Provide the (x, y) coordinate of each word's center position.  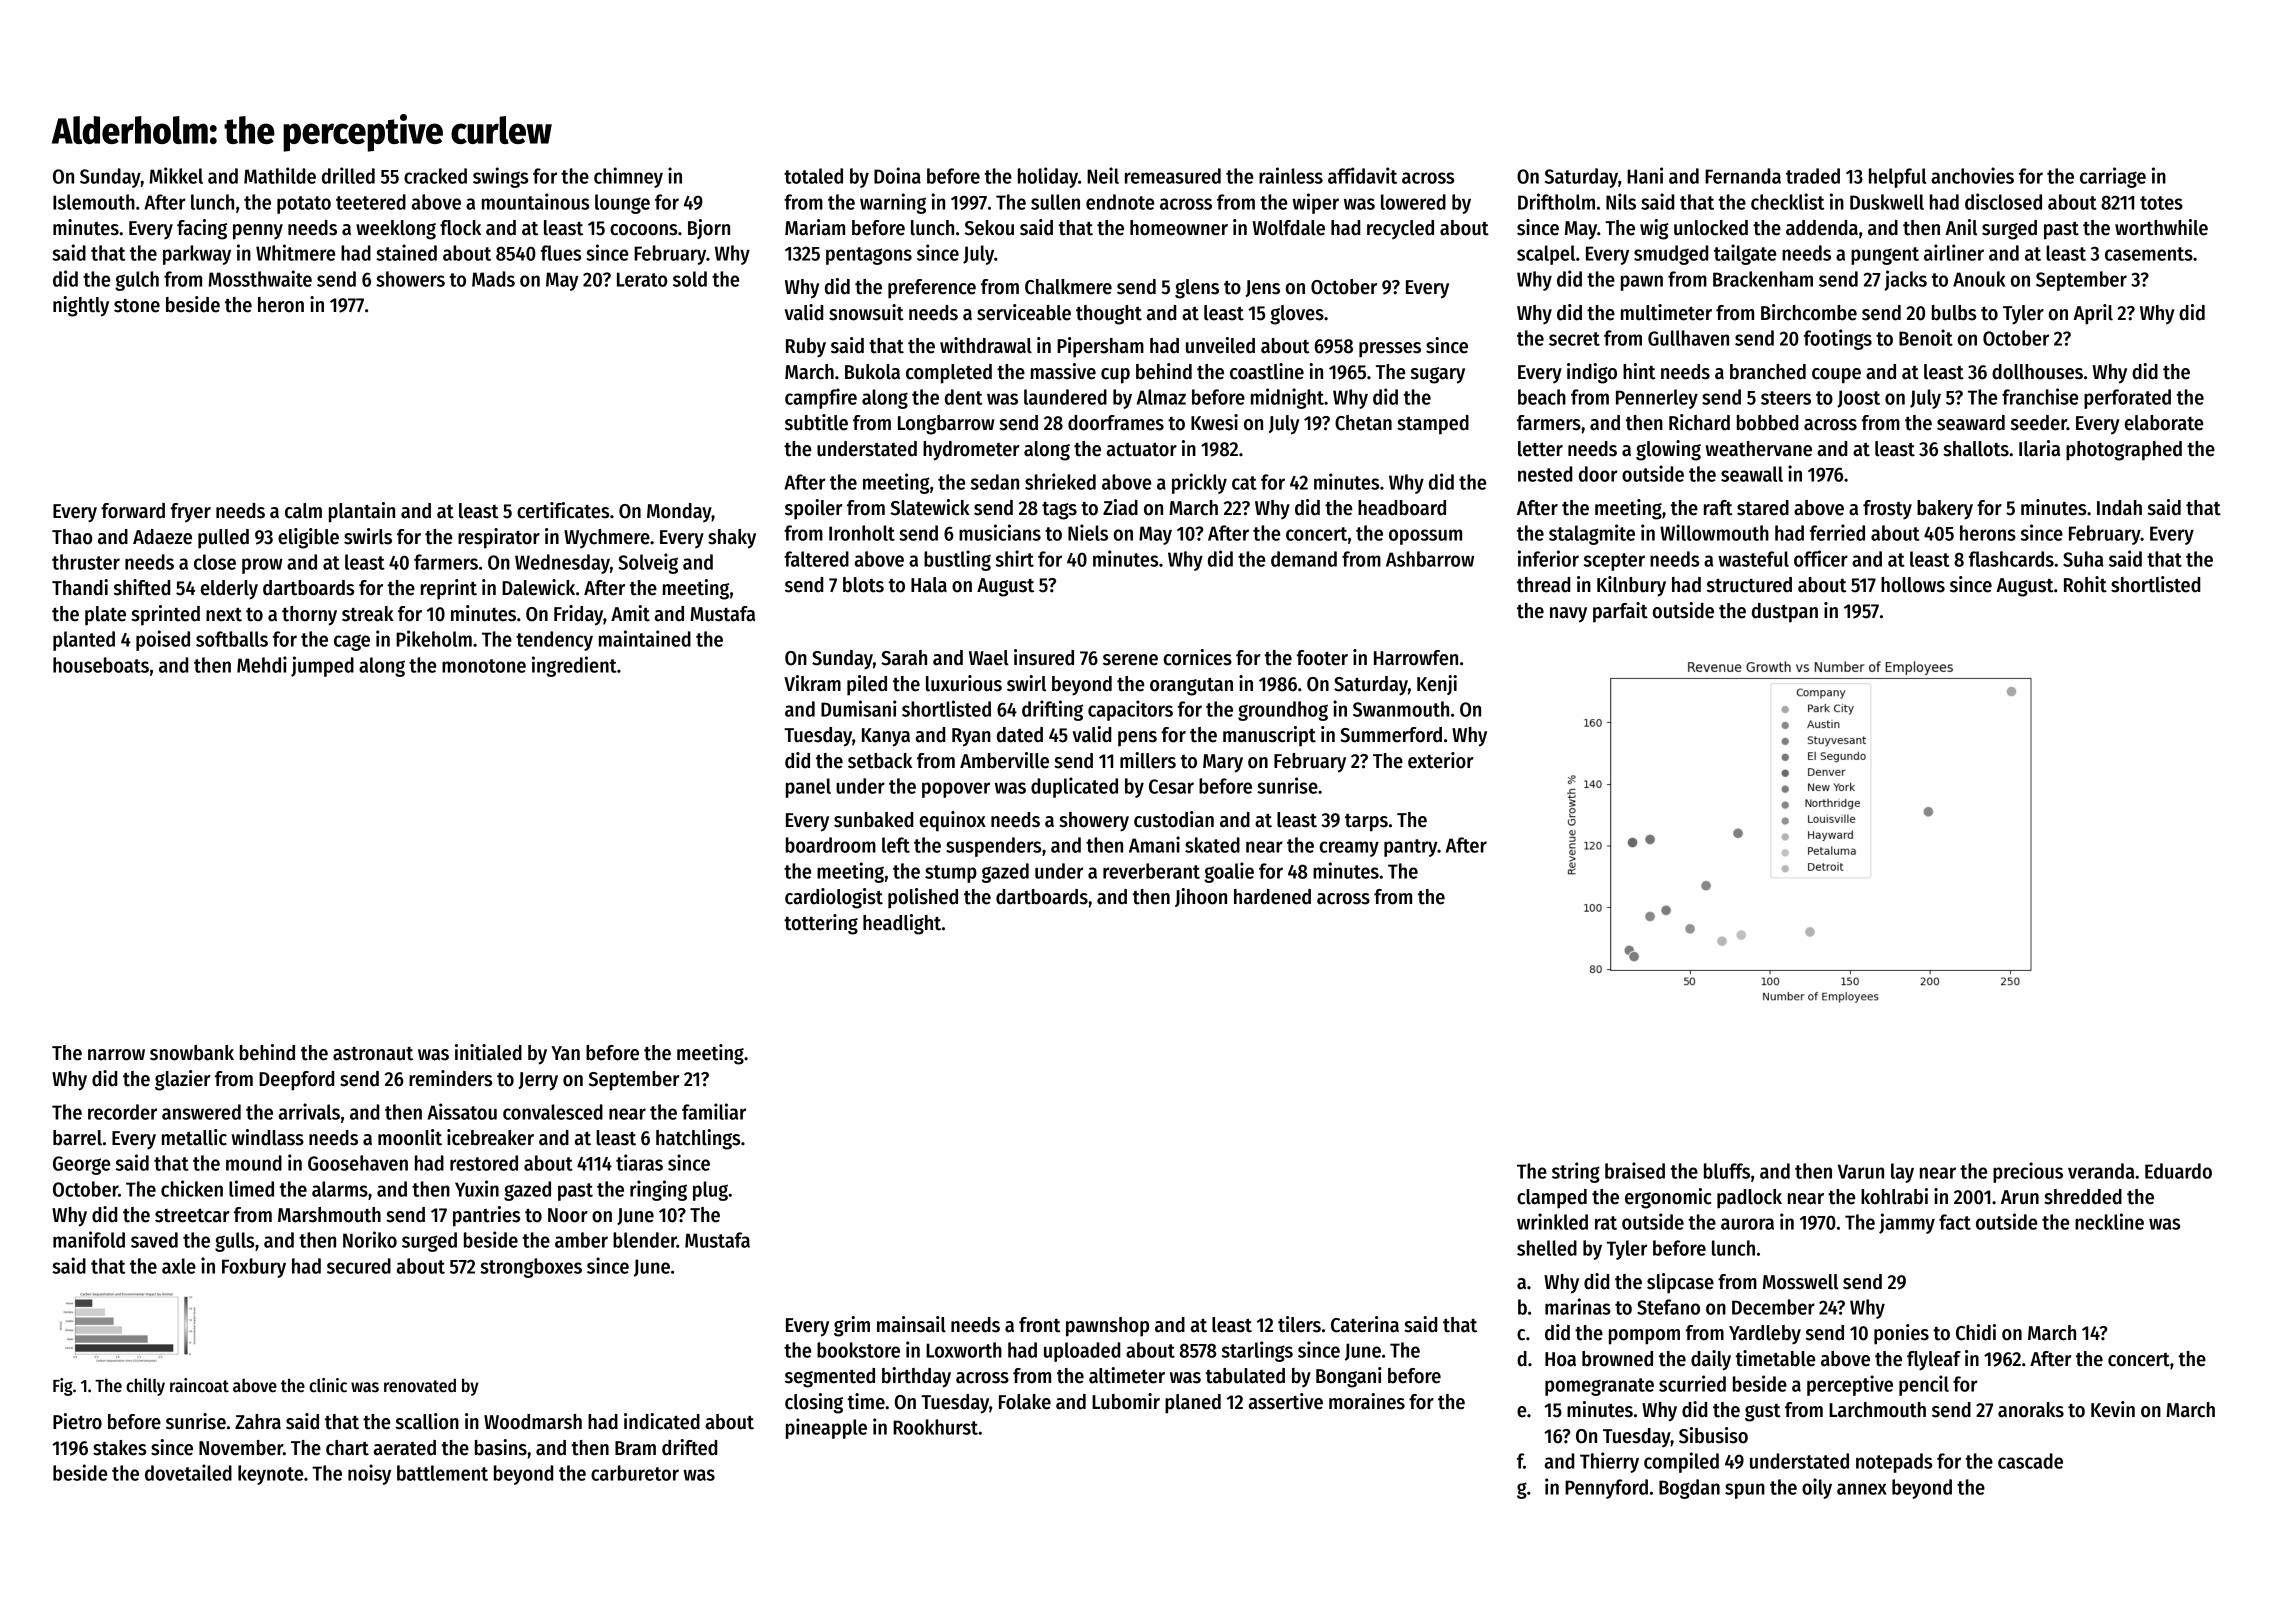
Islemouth (94, 202)
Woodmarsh (533, 1422)
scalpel (1546, 255)
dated (1020, 735)
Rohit (2085, 584)
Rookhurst (935, 1427)
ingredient (574, 666)
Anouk (1979, 279)
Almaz (1161, 397)
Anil (1961, 227)
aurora (1747, 1224)
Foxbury (254, 1268)
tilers (1299, 1324)
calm (303, 511)
